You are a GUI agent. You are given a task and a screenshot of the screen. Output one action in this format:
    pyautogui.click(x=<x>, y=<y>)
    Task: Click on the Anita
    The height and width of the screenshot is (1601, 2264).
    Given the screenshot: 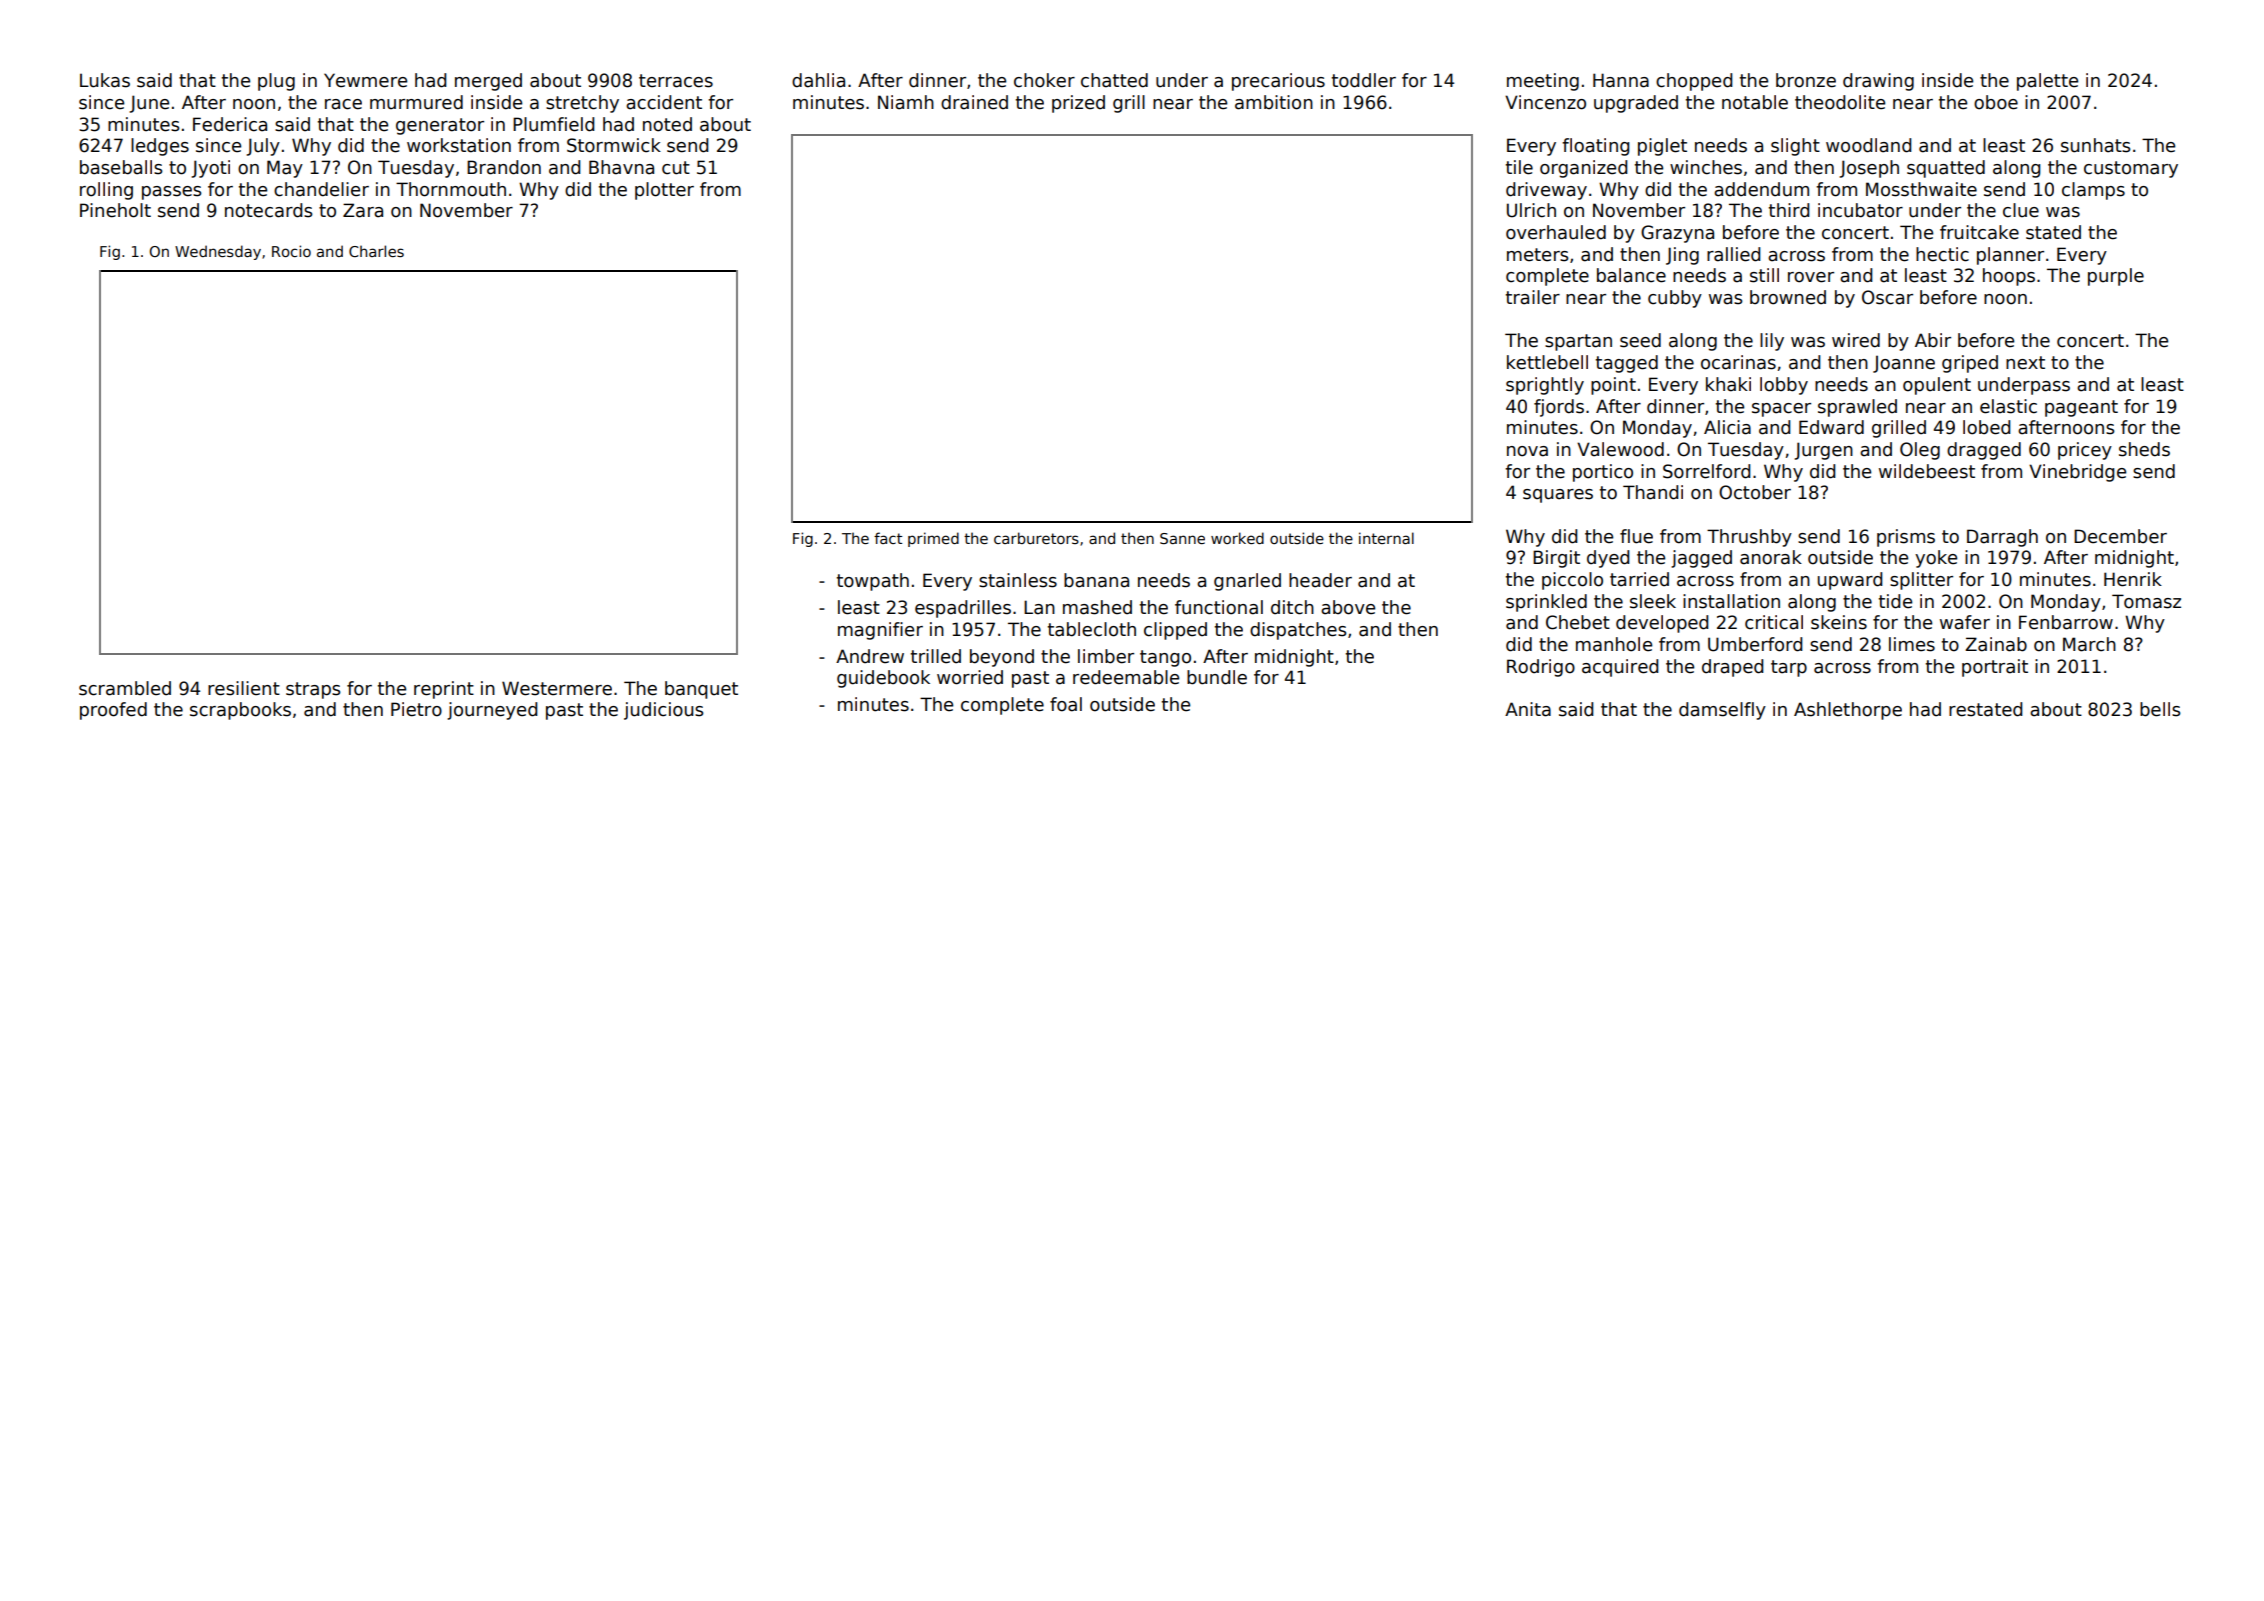 What is the action you would take?
    pyautogui.click(x=1528, y=709)
